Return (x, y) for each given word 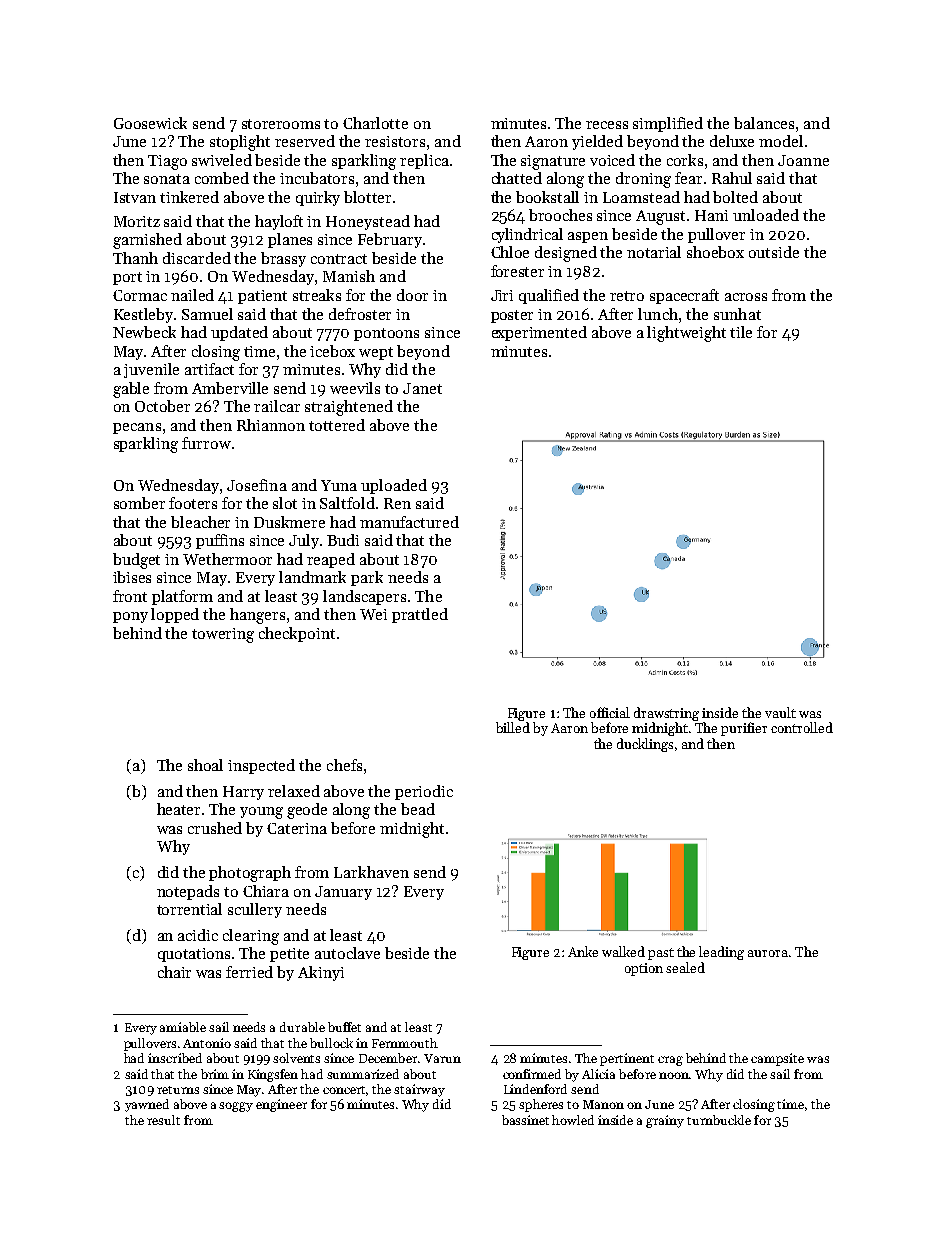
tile (741, 332)
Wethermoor (227, 559)
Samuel (207, 314)
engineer (281, 1105)
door (412, 295)
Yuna (339, 485)
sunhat (737, 314)
